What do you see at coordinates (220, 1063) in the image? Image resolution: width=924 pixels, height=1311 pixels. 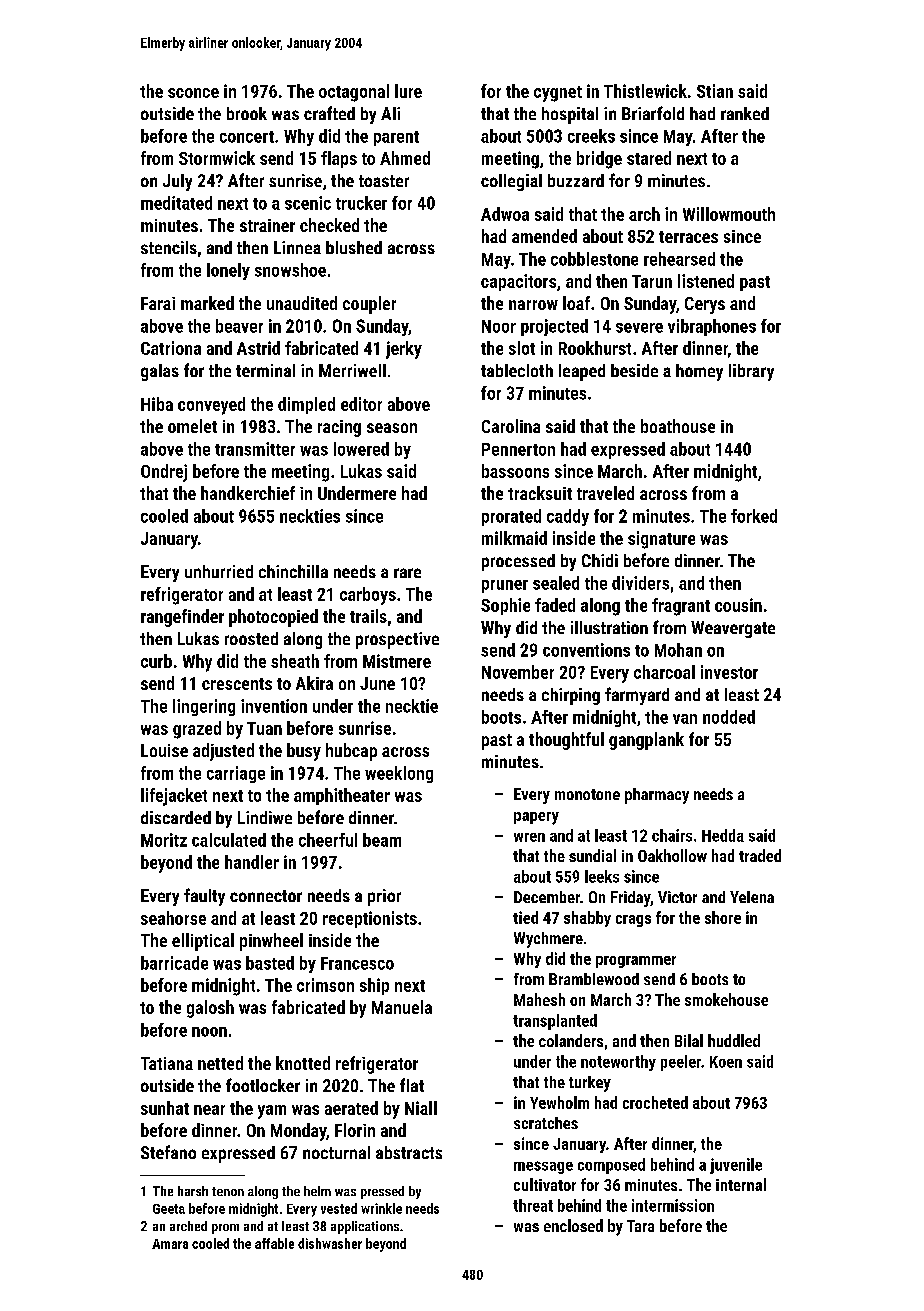 I see `netted` at bounding box center [220, 1063].
